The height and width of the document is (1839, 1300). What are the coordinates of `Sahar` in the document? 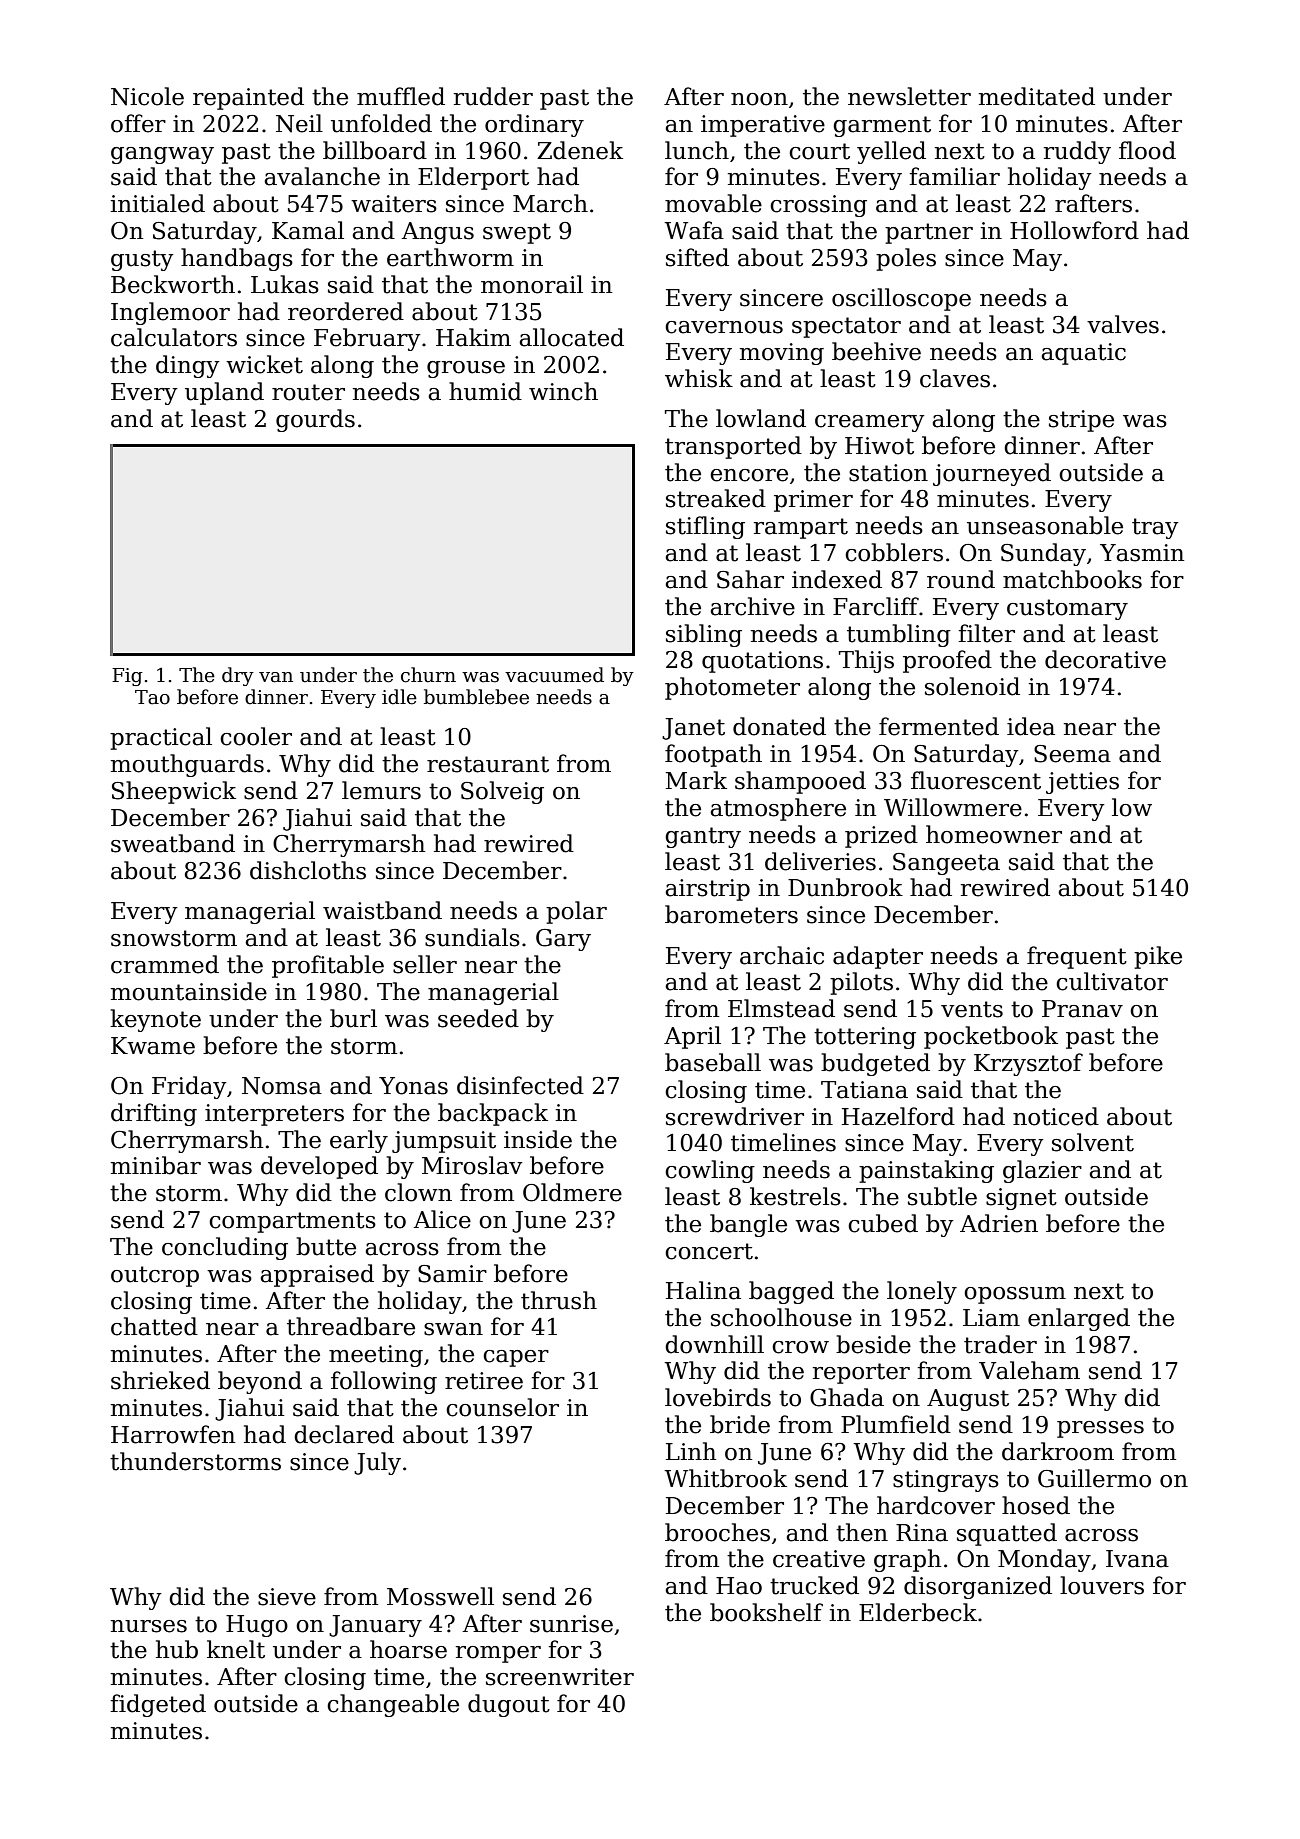 It's located at (750, 579).
